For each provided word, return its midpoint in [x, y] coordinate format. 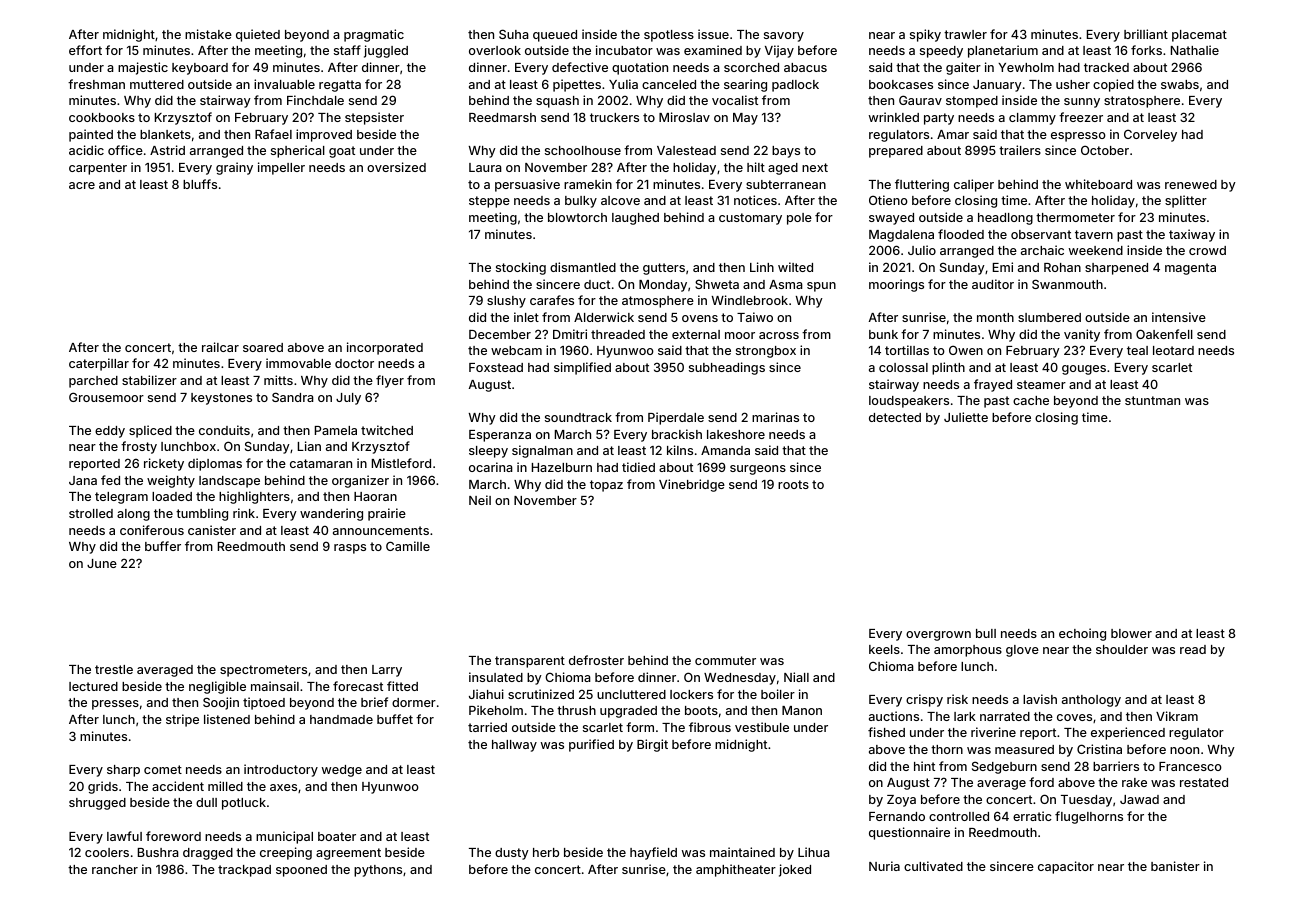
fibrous [710, 727]
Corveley [1150, 135]
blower [1131, 633]
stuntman [1152, 400]
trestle [114, 669]
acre [82, 185]
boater [337, 836]
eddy [110, 432]
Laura [485, 167]
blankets [165, 134]
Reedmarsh [502, 117]
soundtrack [578, 417]
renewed [1191, 184]
